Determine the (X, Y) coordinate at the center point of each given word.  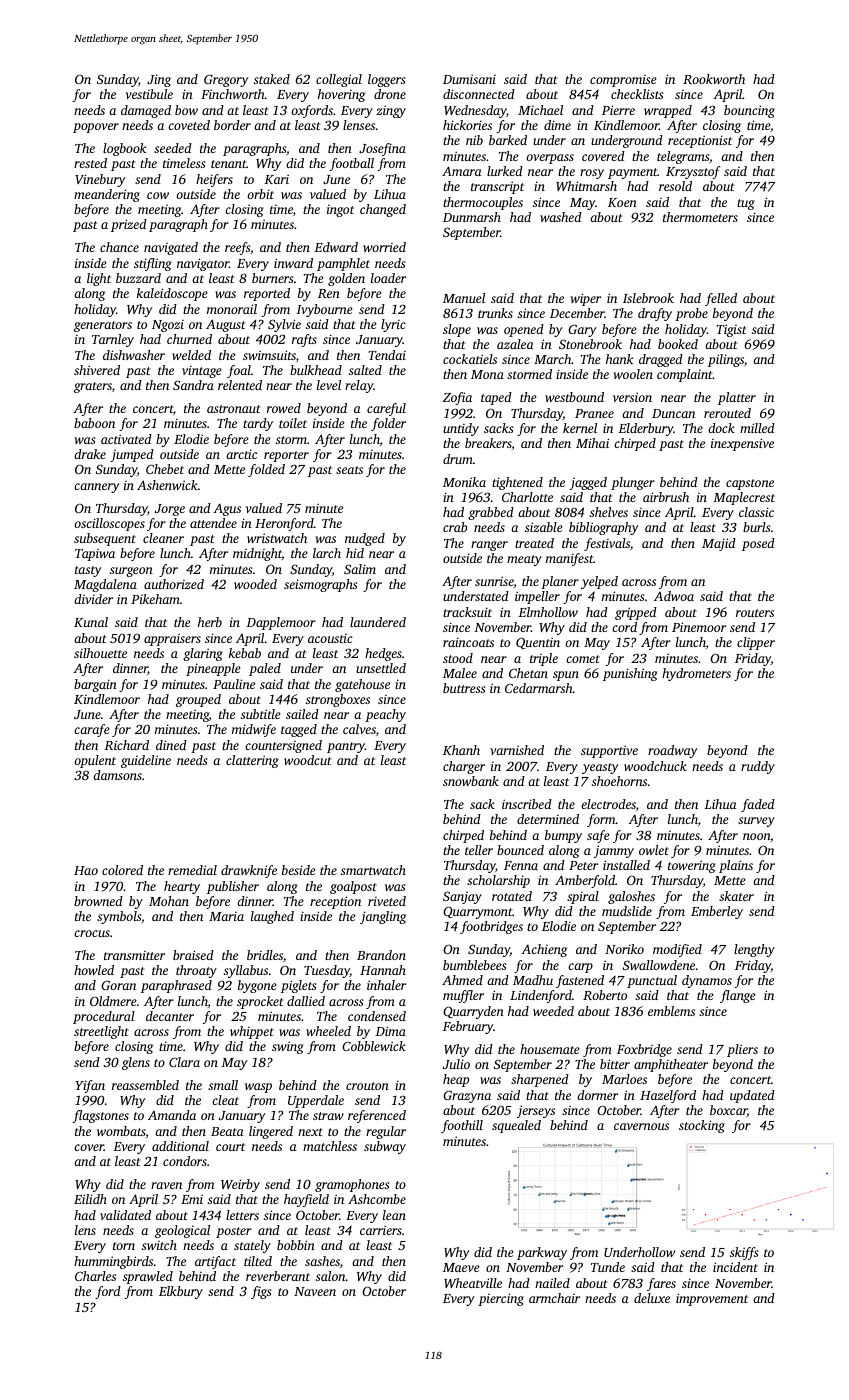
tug (746, 204)
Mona (487, 374)
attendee (213, 523)
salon (331, 1276)
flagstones (100, 1116)
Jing (159, 80)
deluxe (652, 1298)
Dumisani (469, 79)
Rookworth (714, 79)
